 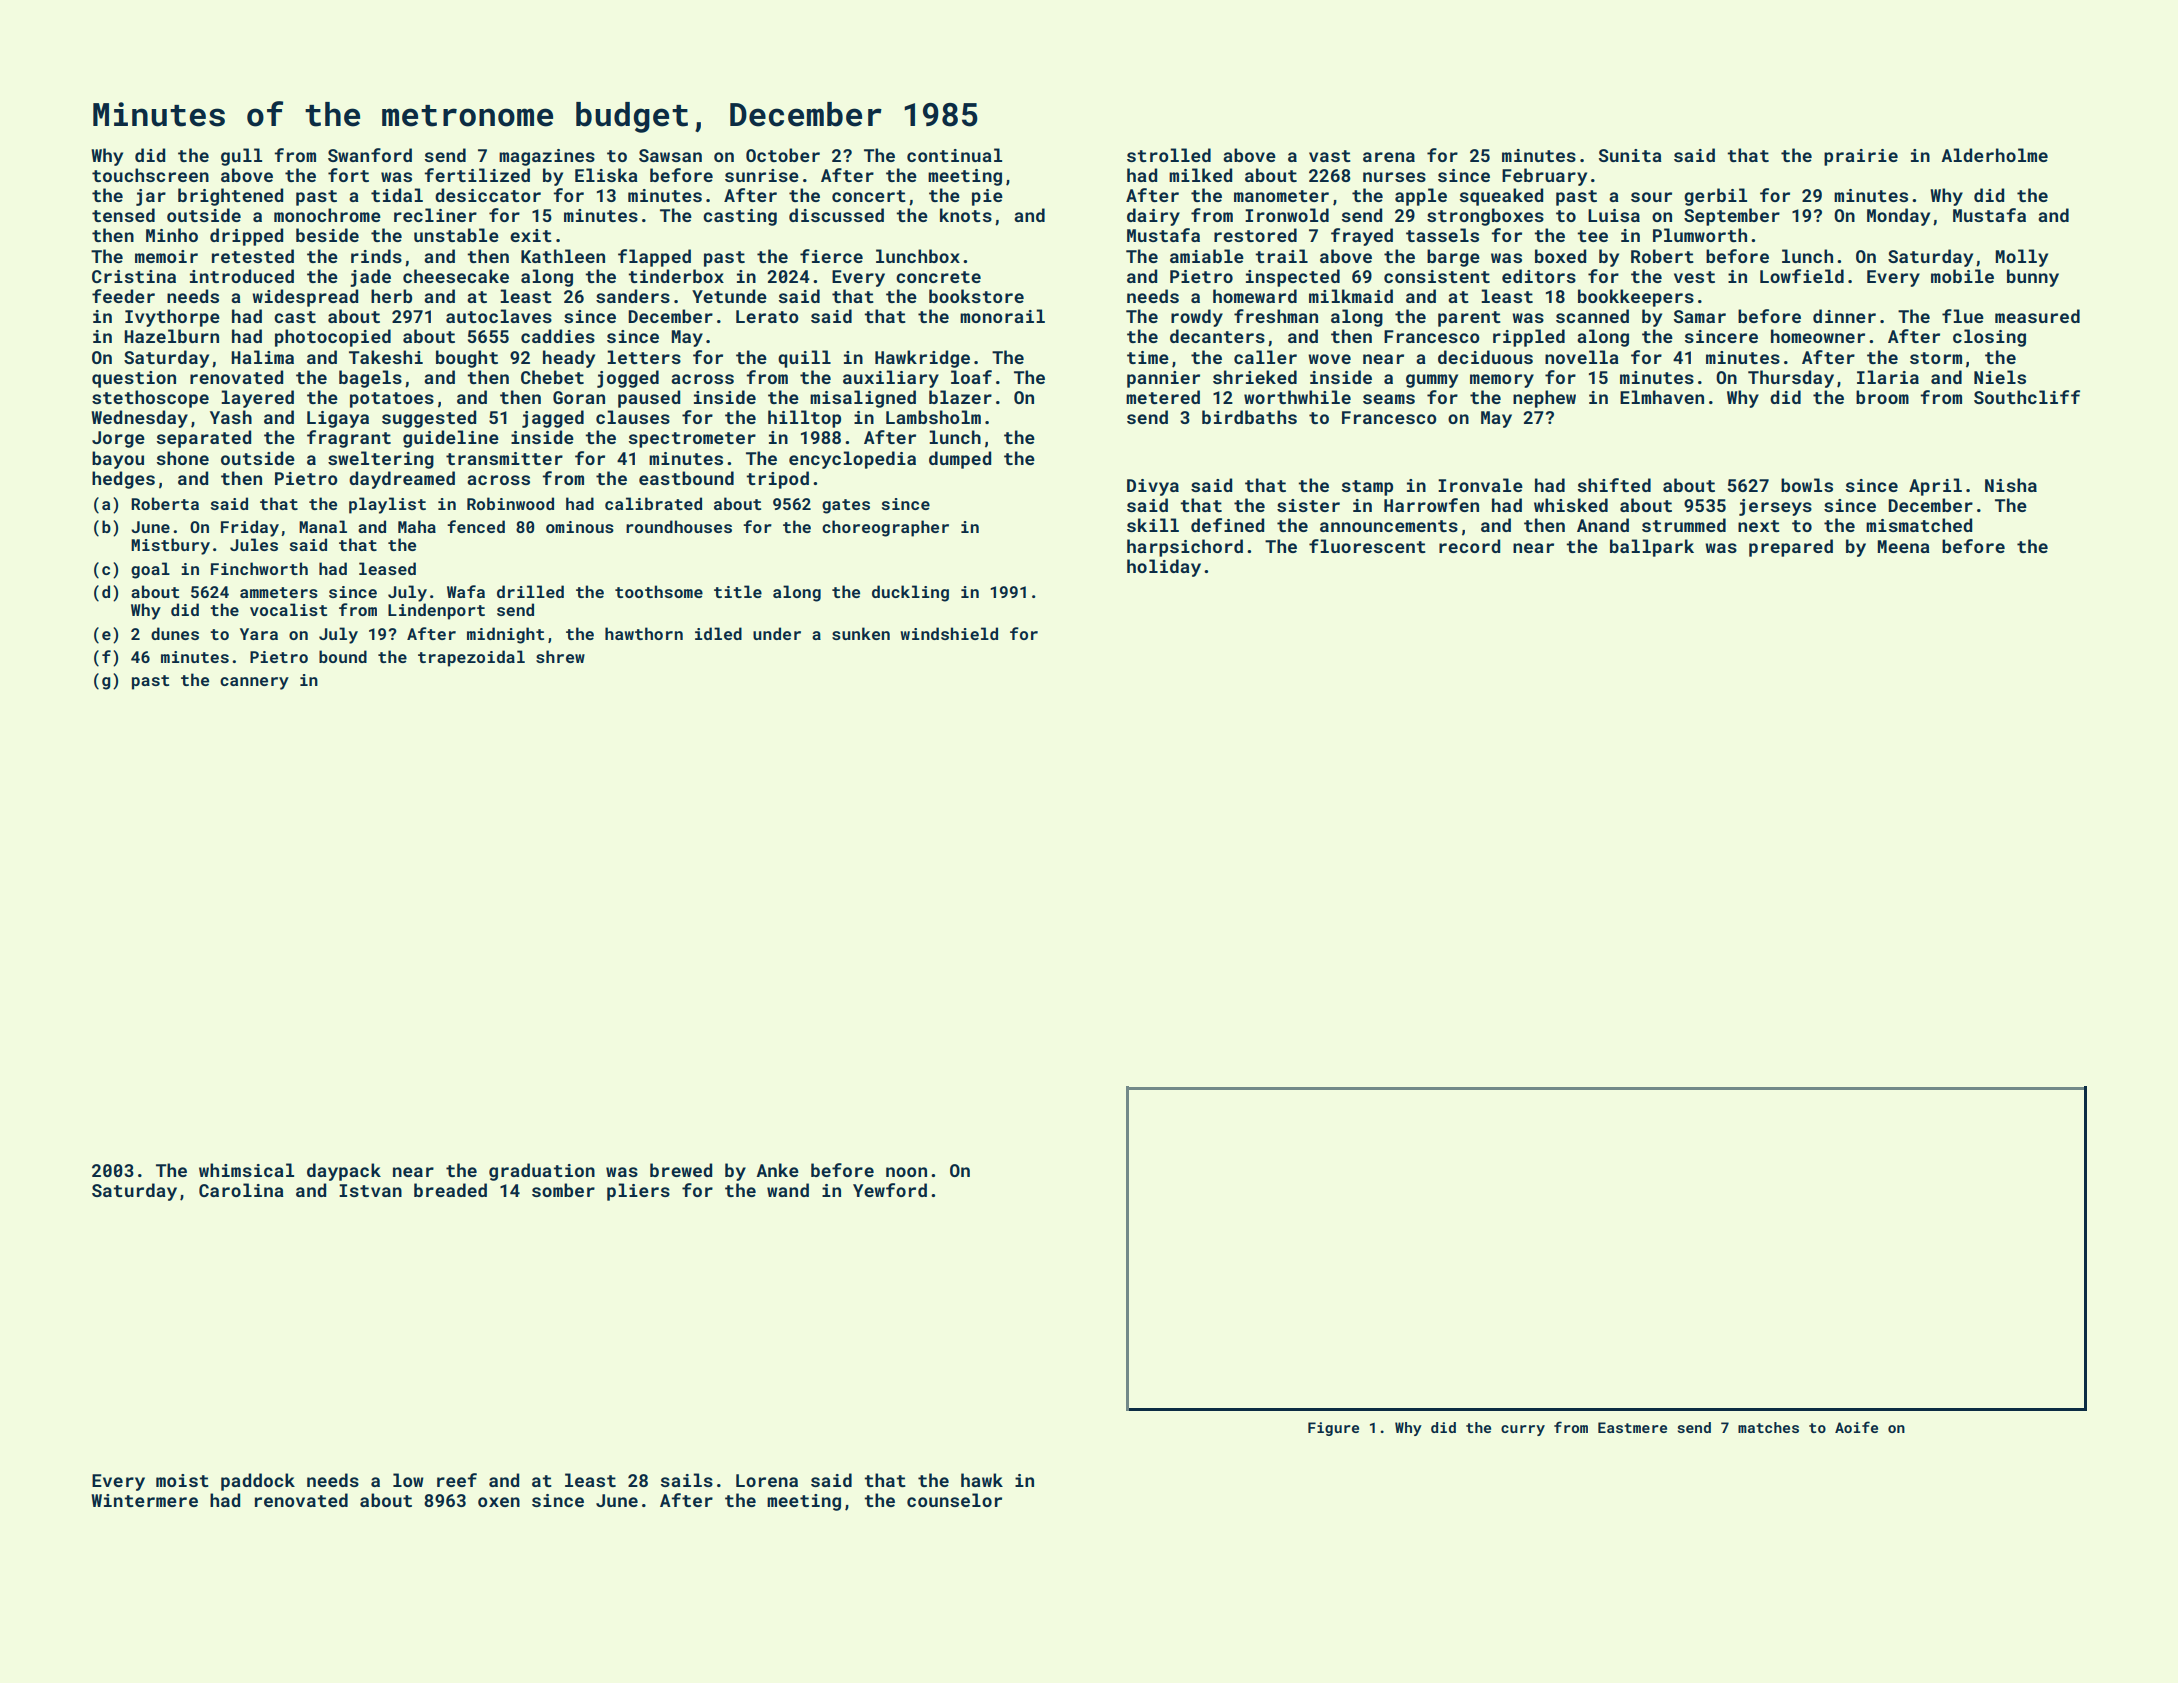 I want to click on curry, so click(x=1523, y=1430).
